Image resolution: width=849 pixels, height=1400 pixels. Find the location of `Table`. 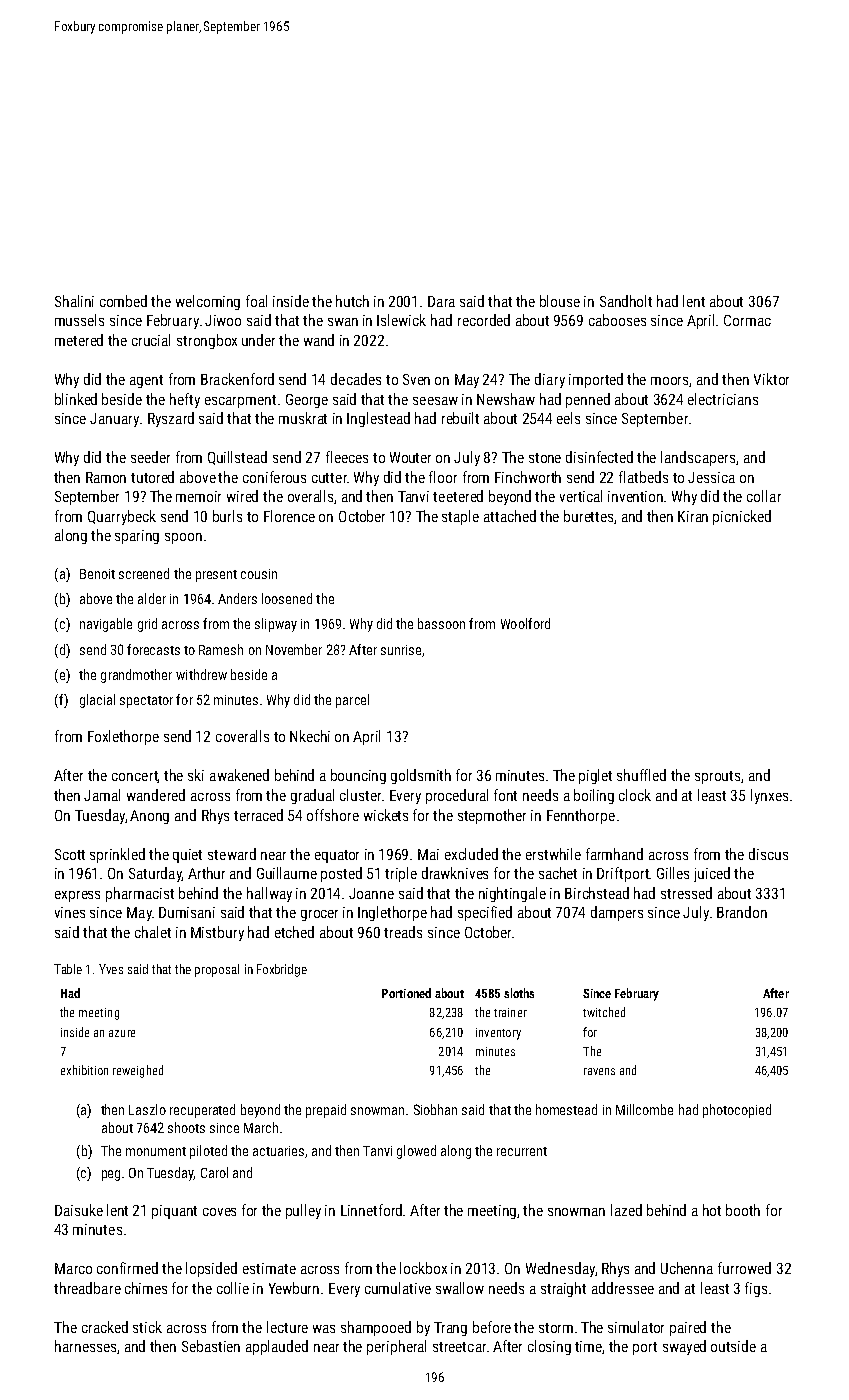

Table is located at coordinates (68, 969).
